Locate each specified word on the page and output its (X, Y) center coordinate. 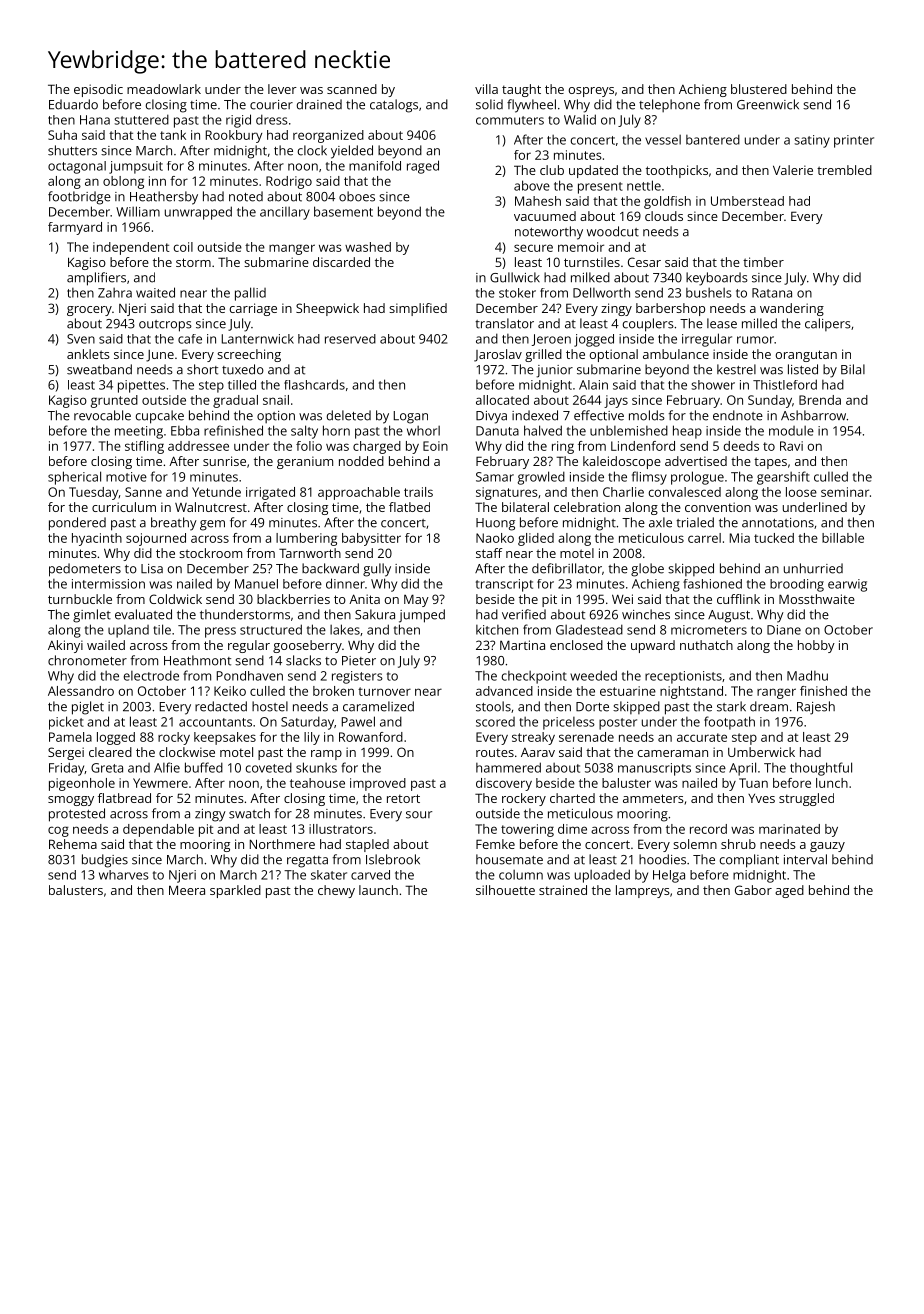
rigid (238, 121)
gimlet (92, 616)
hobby (816, 646)
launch (378, 890)
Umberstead (747, 201)
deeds (741, 446)
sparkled (235, 891)
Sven (81, 339)
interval (805, 859)
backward (330, 568)
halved (543, 430)
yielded (352, 152)
